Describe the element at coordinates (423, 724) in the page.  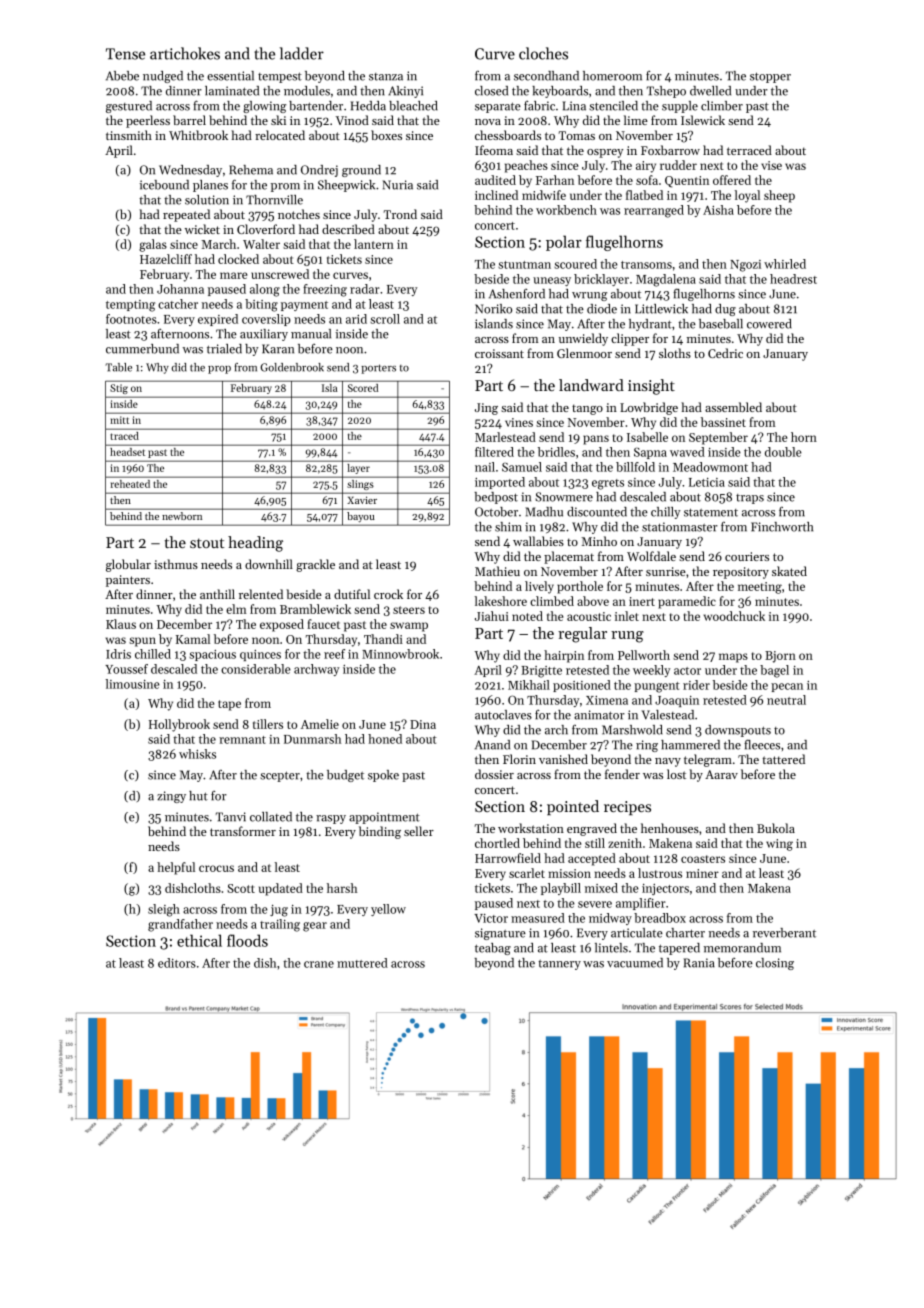
I see `Dina` at that location.
